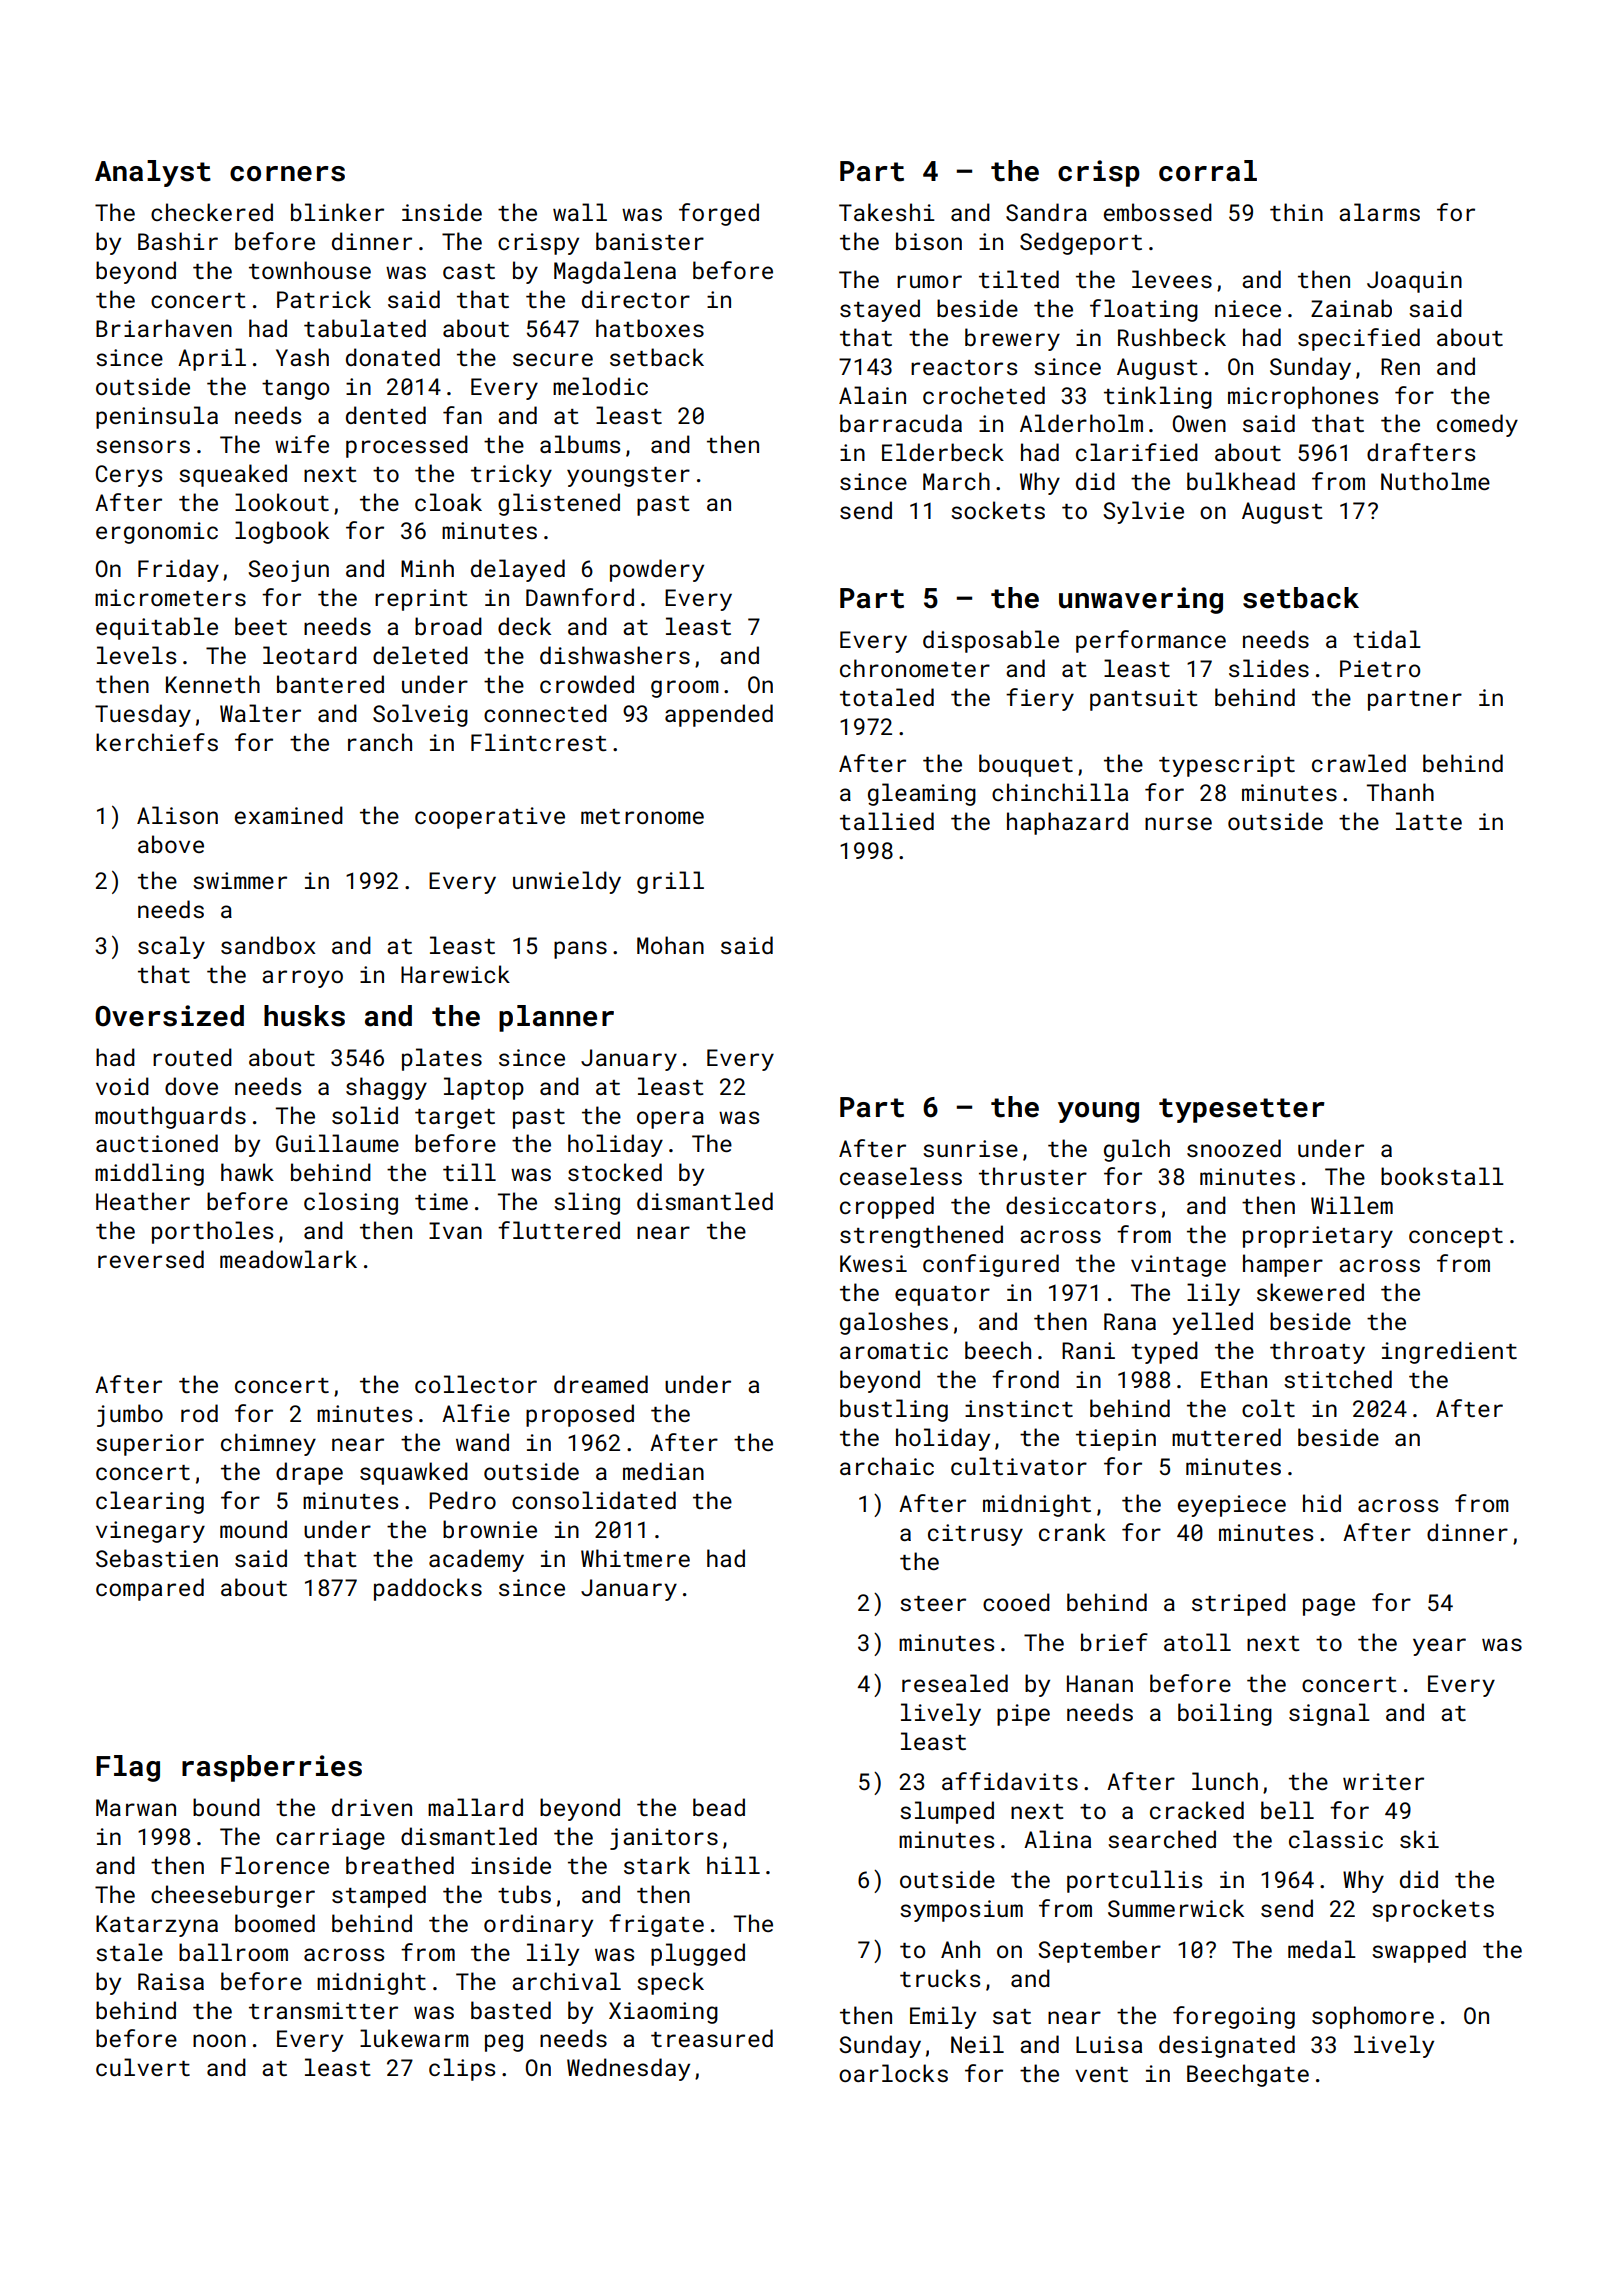 The height and width of the page is (2292, 1620). Describe the element at coordinates (287, 174) in the page. I see `corners` at that location.
